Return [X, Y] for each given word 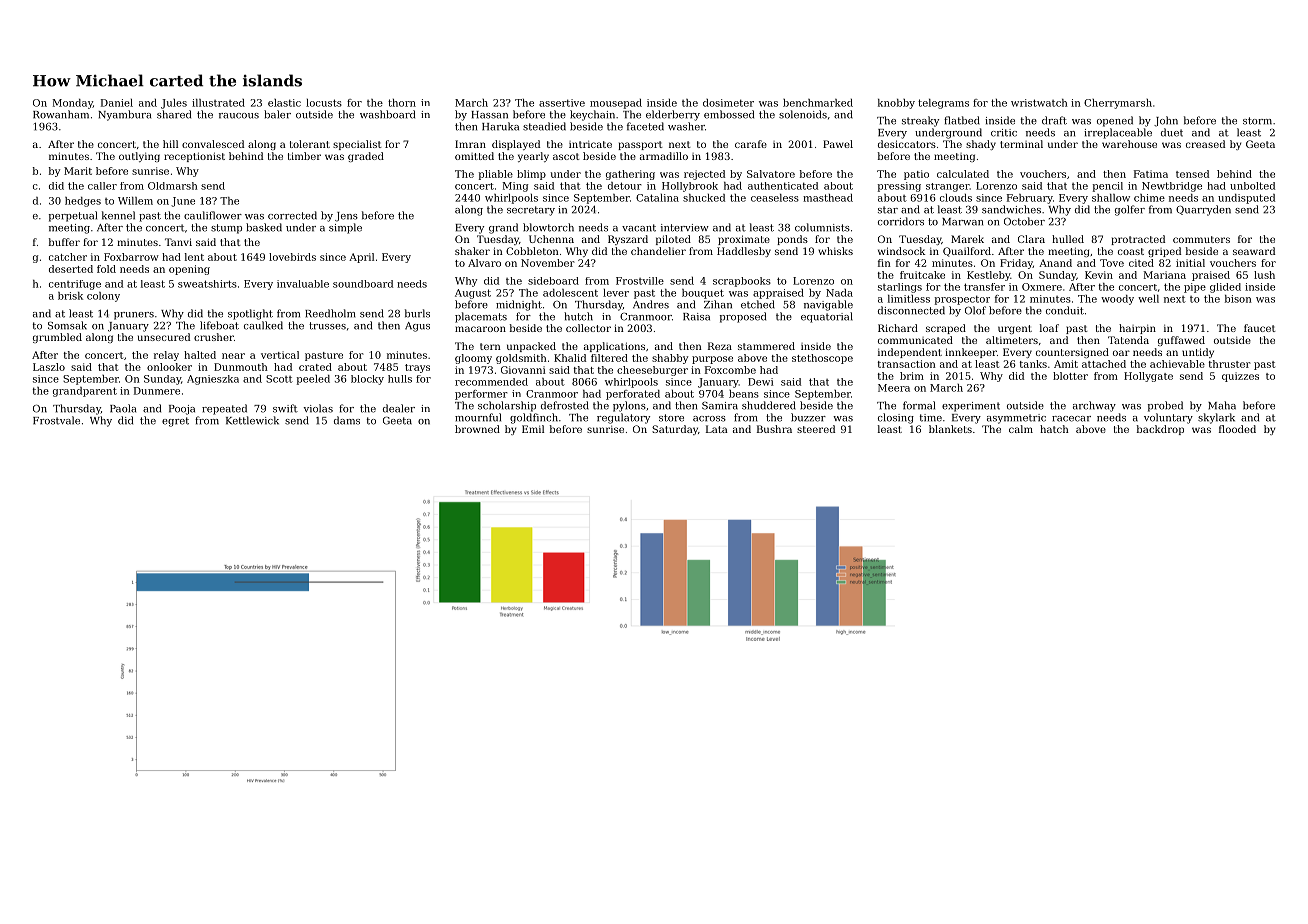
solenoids [803, 114]
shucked [704, 198]
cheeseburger [652, 371]
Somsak [67, 325]
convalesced [213, 144]
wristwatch [1039, 103]
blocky [367, 380]
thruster [1230, 364]
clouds [956, 198]
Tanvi [178, 242]
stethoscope [822, 359]
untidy [1198, 353]
